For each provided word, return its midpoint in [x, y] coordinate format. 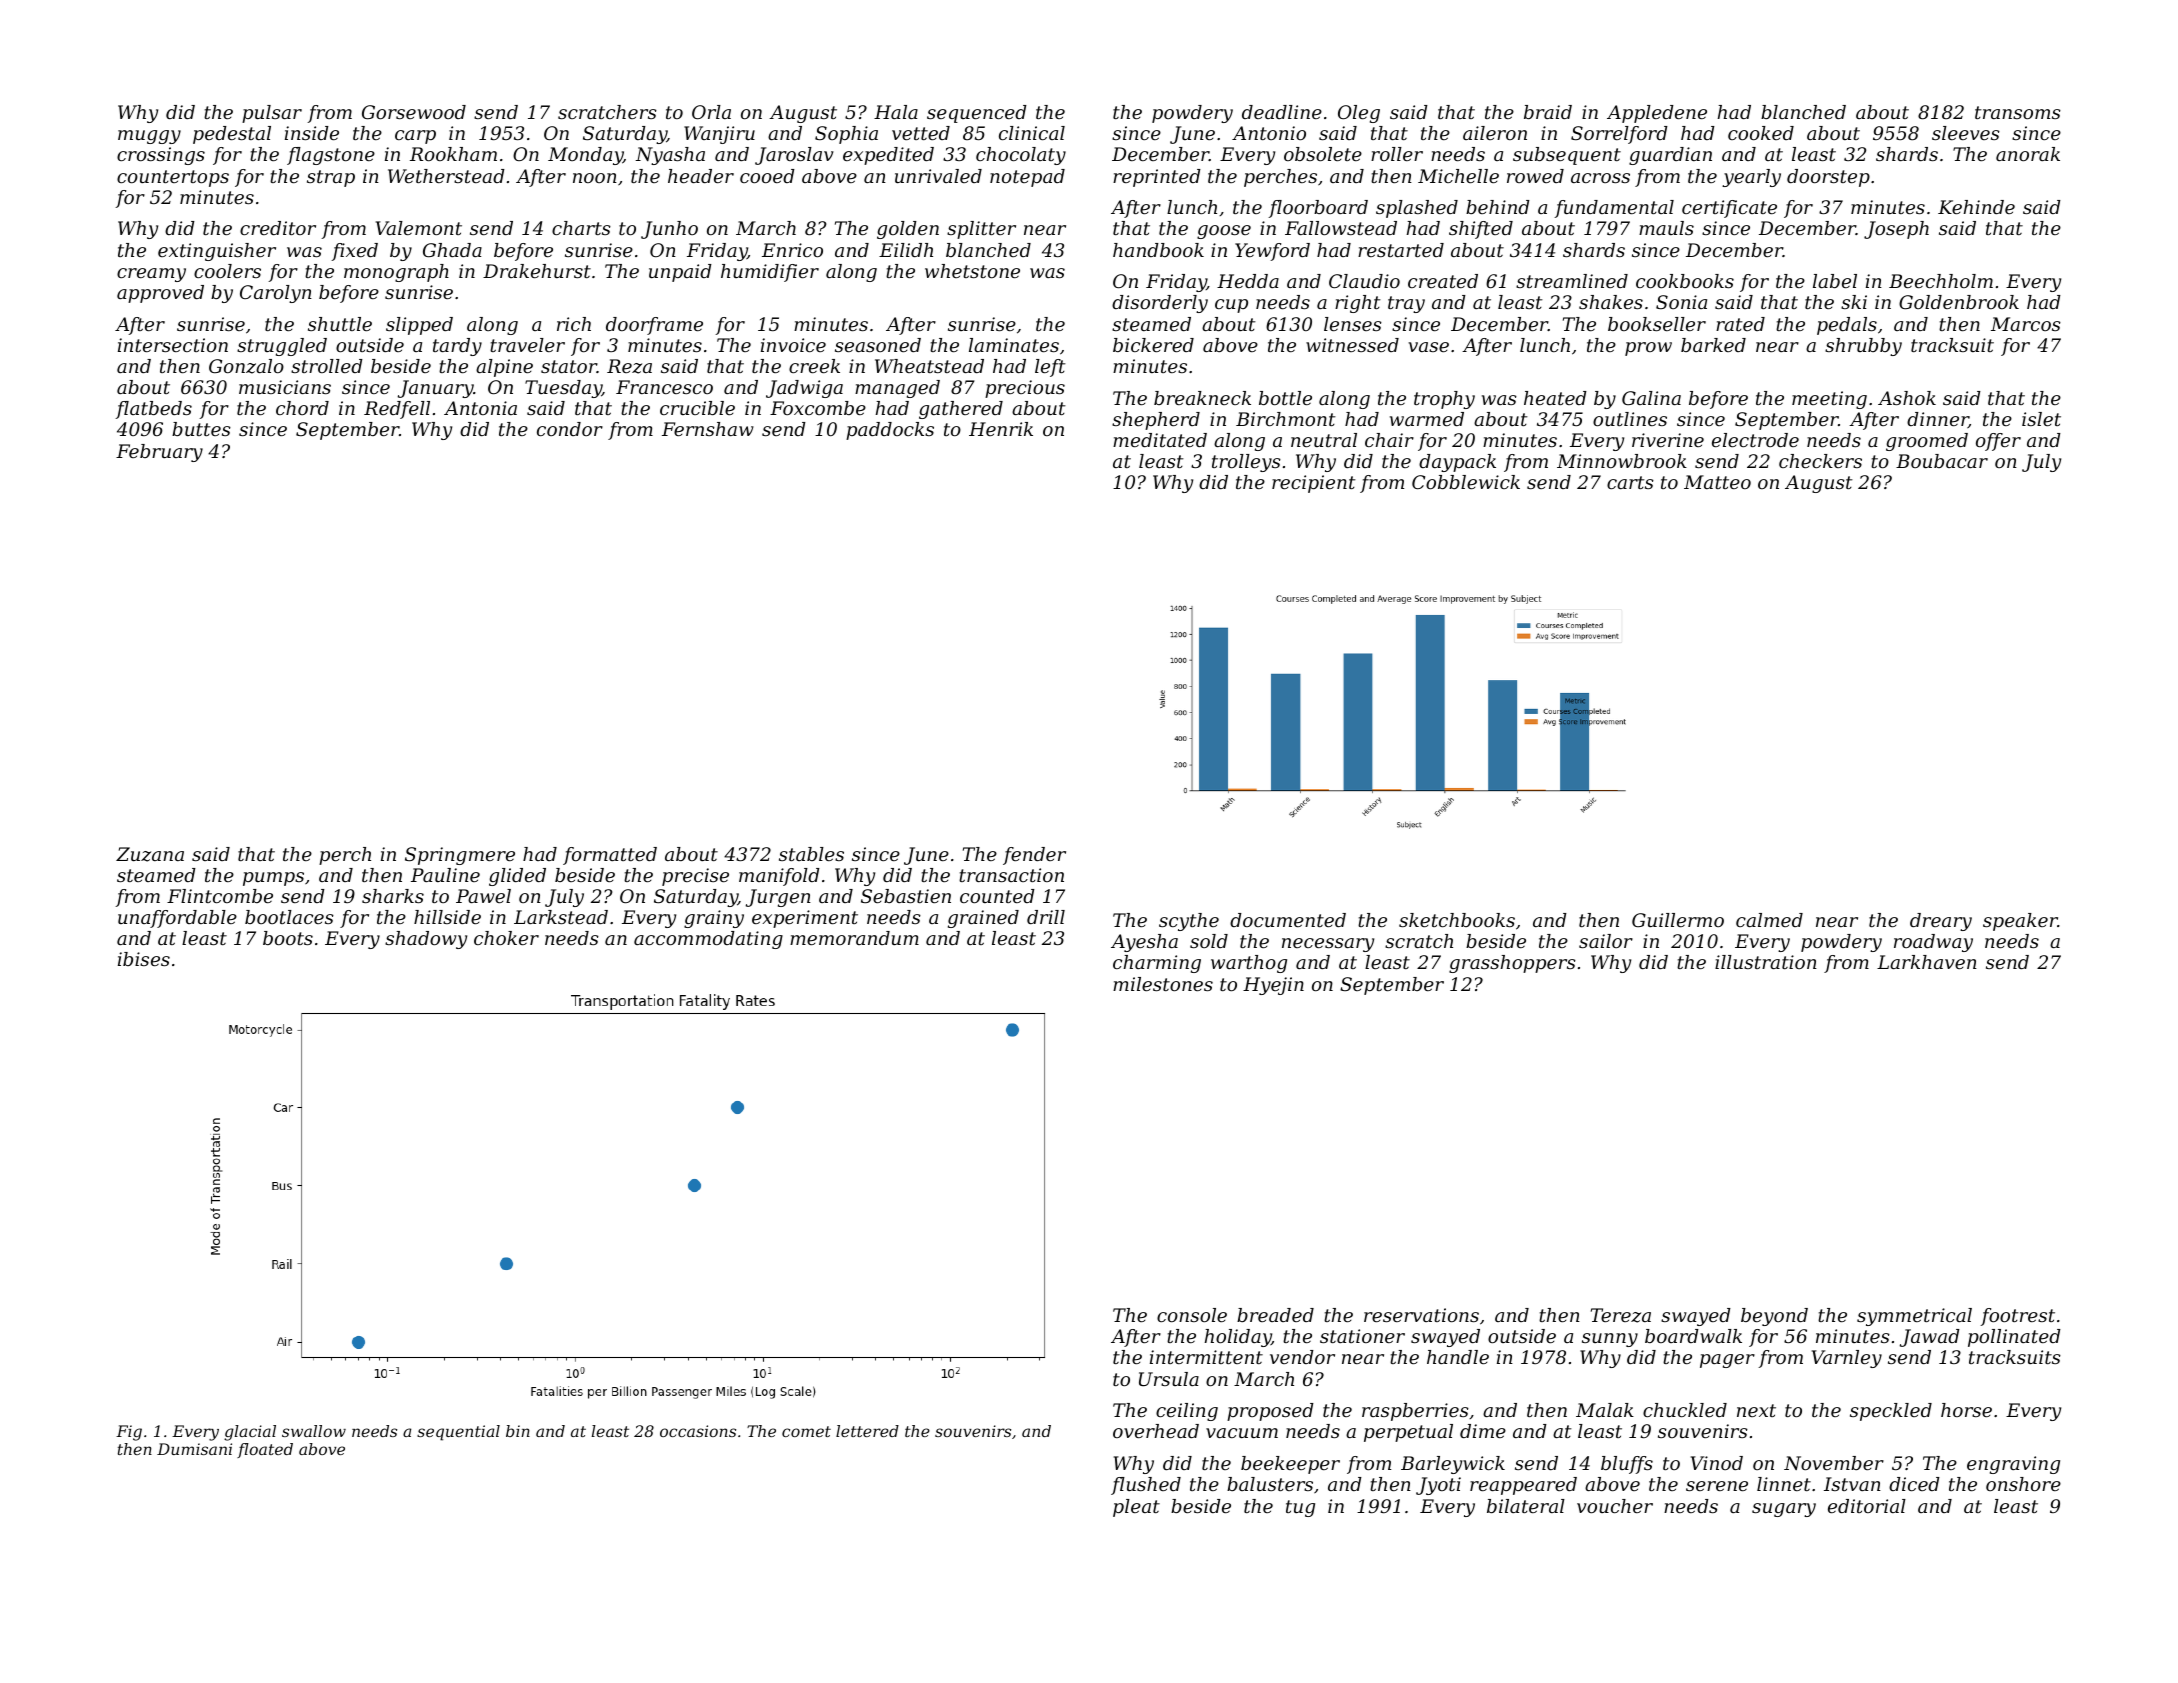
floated [265, 1450]
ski [1854, 302]
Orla [711, 112]
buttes [201, 429]
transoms [2018, 112]
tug [1300, 1508]
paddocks [890, 431]
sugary [1784, 1510]
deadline [1282, 112]
